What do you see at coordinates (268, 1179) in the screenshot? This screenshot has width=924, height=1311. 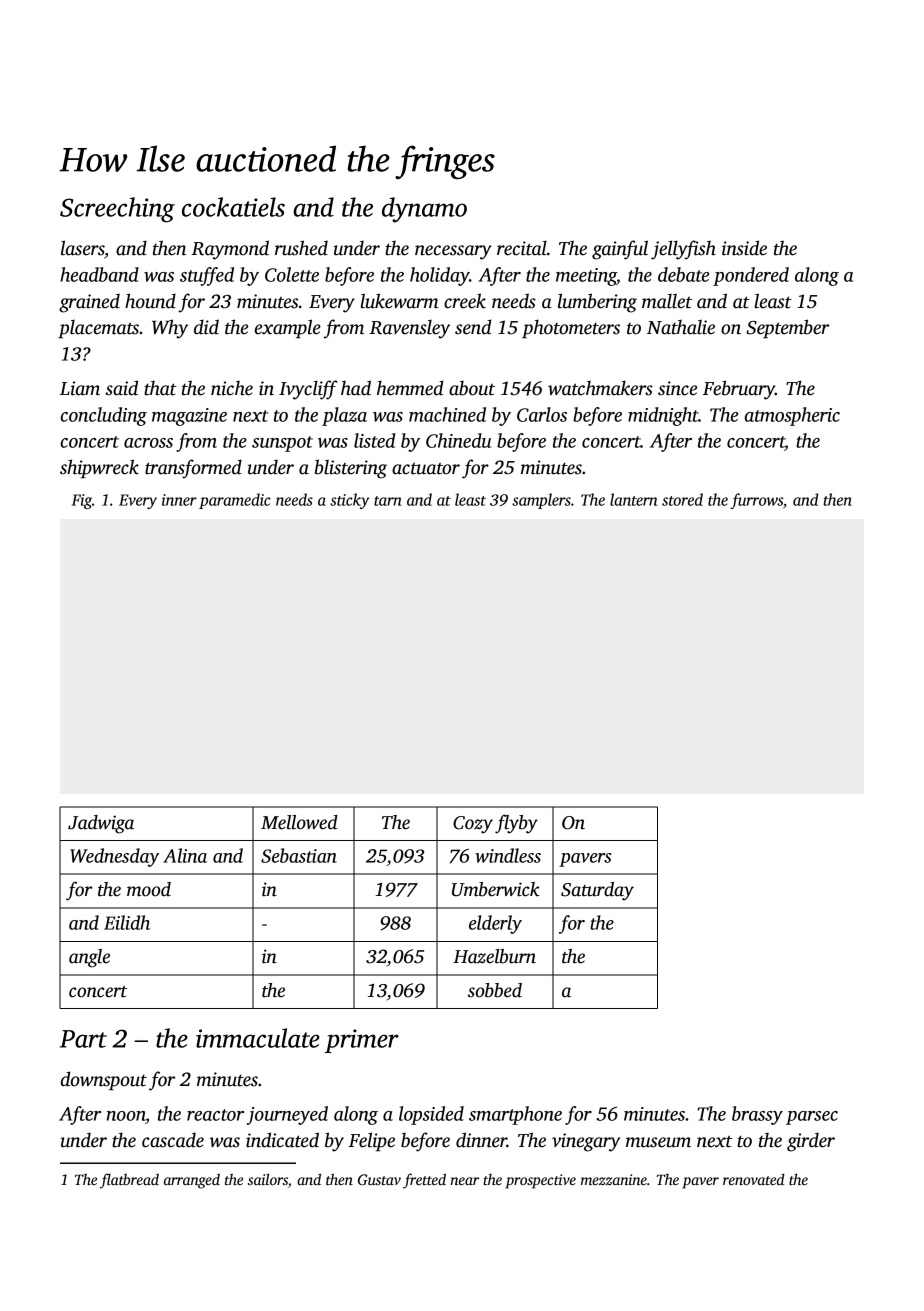 I see `sailors` at bounding box center [268, 1179].
